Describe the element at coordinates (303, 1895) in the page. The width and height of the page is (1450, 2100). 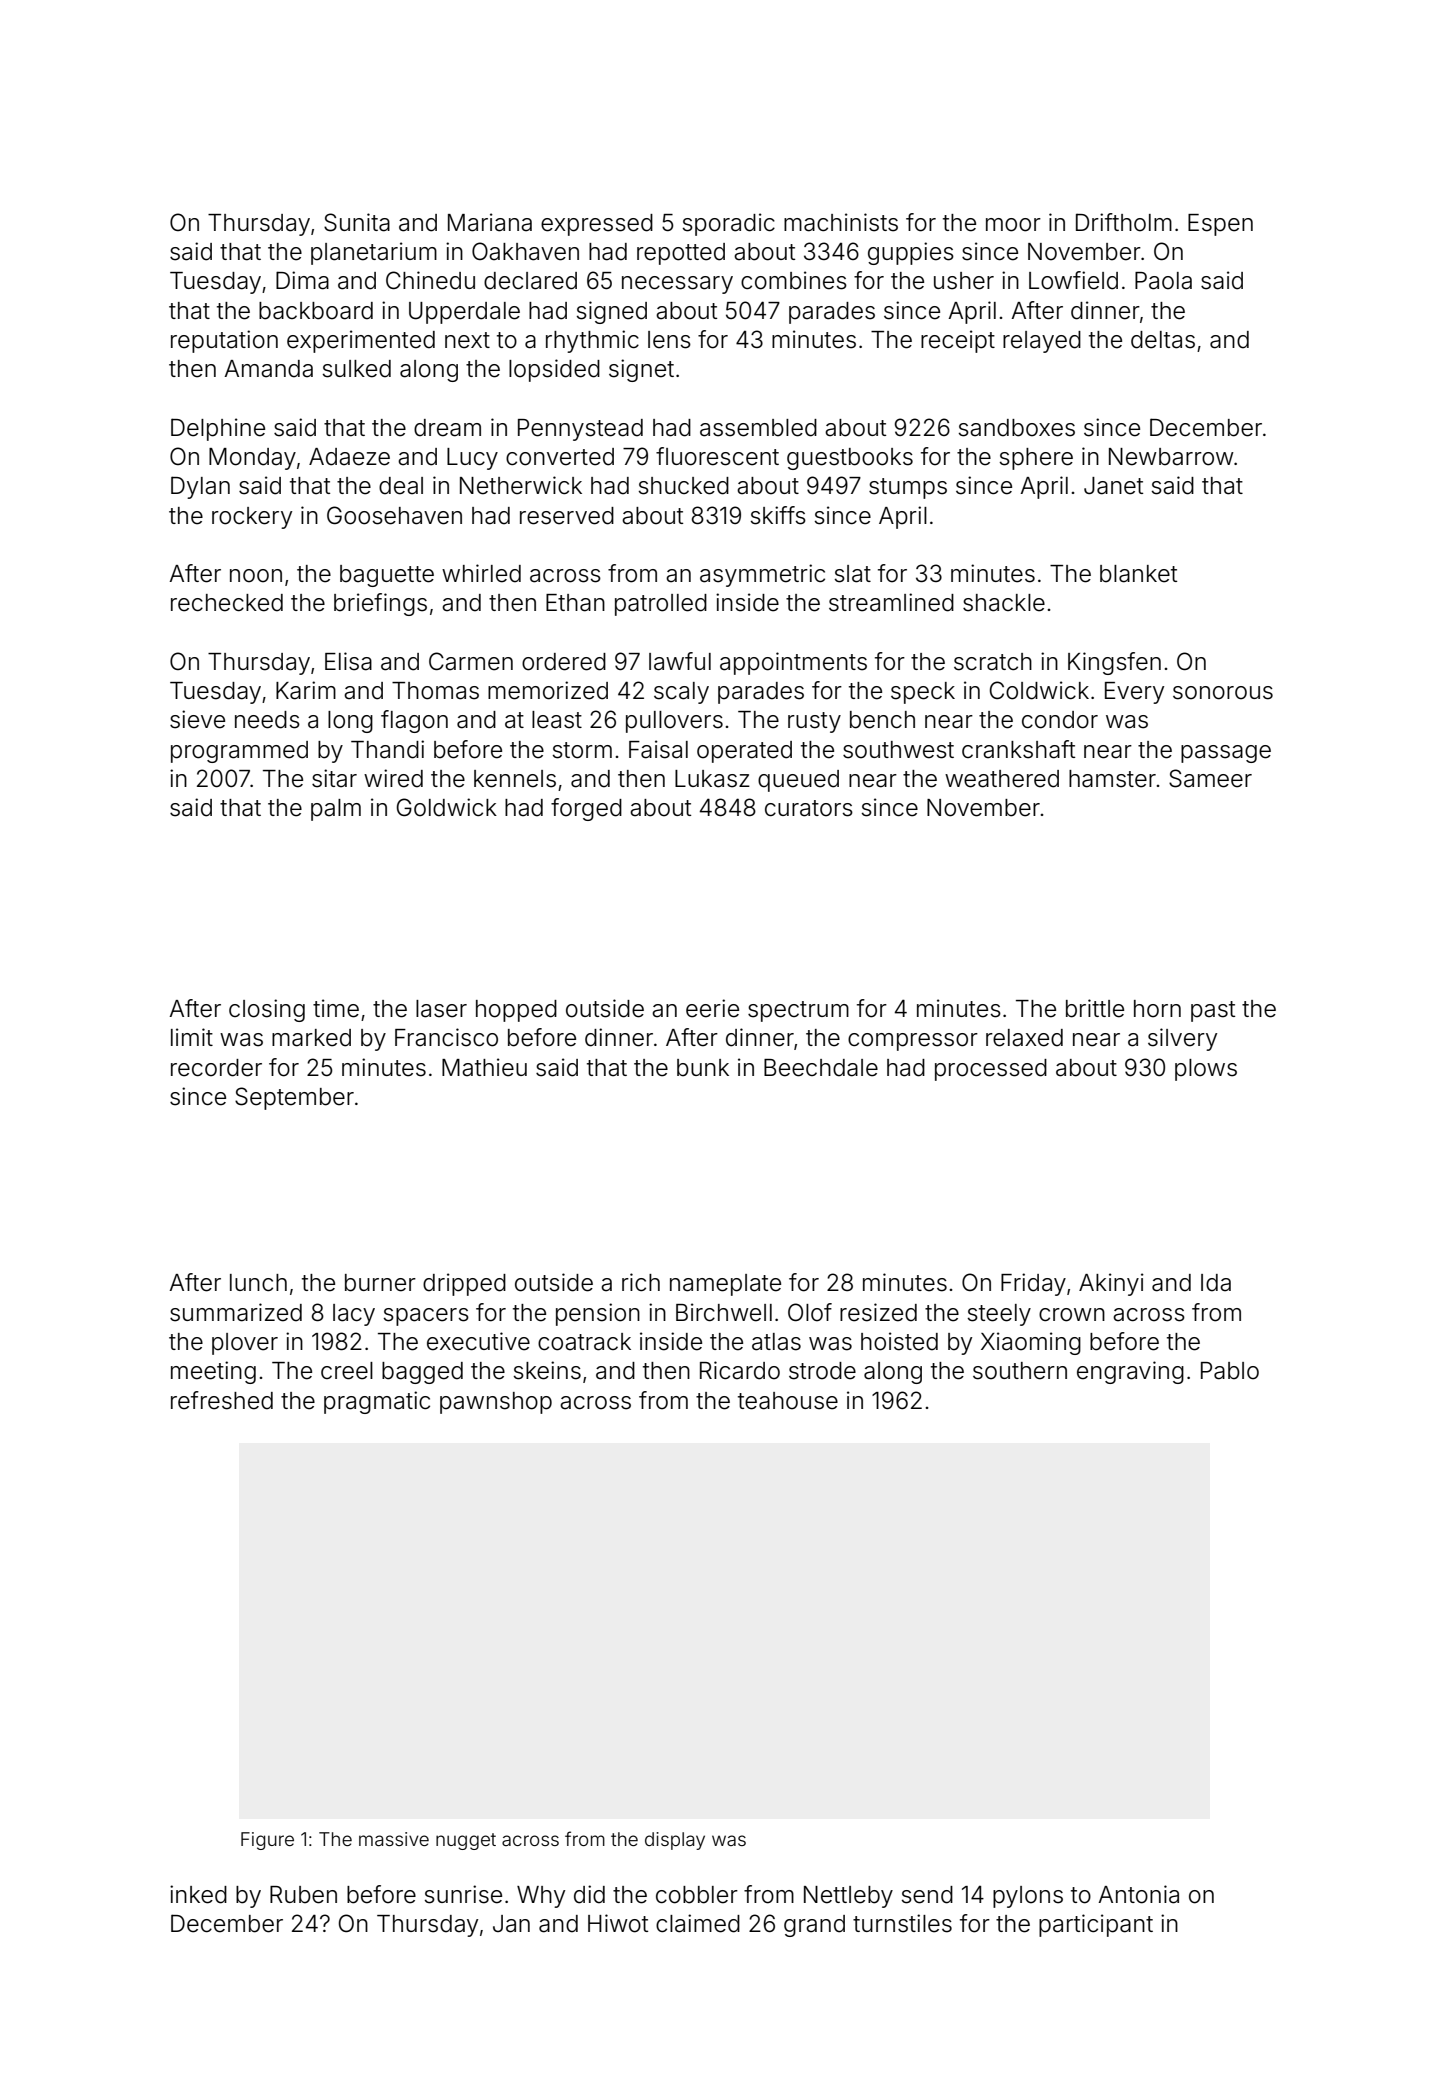
I see `Ruben` at that location.
